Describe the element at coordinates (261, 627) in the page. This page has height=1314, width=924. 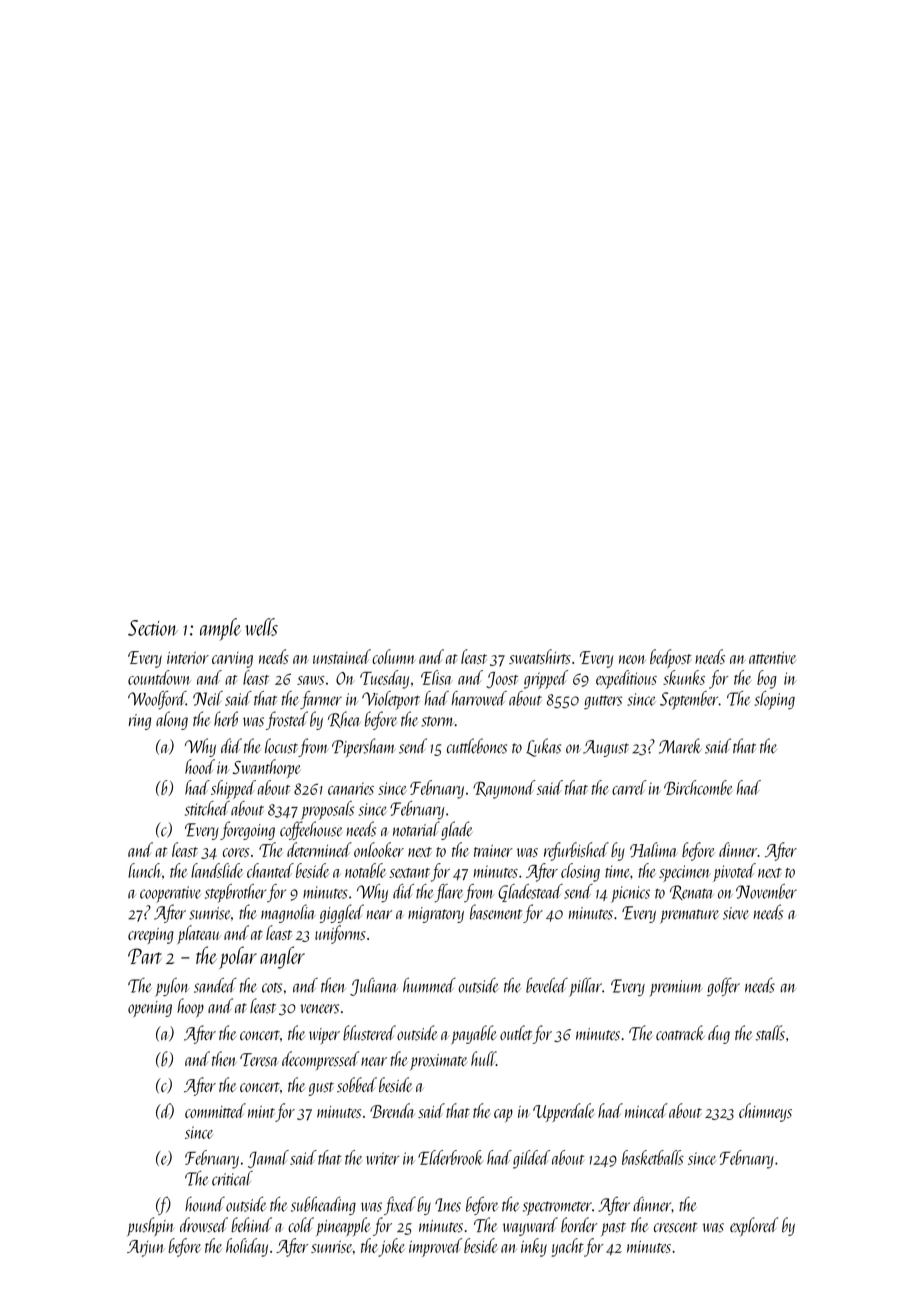
I see `wells` at that location.
